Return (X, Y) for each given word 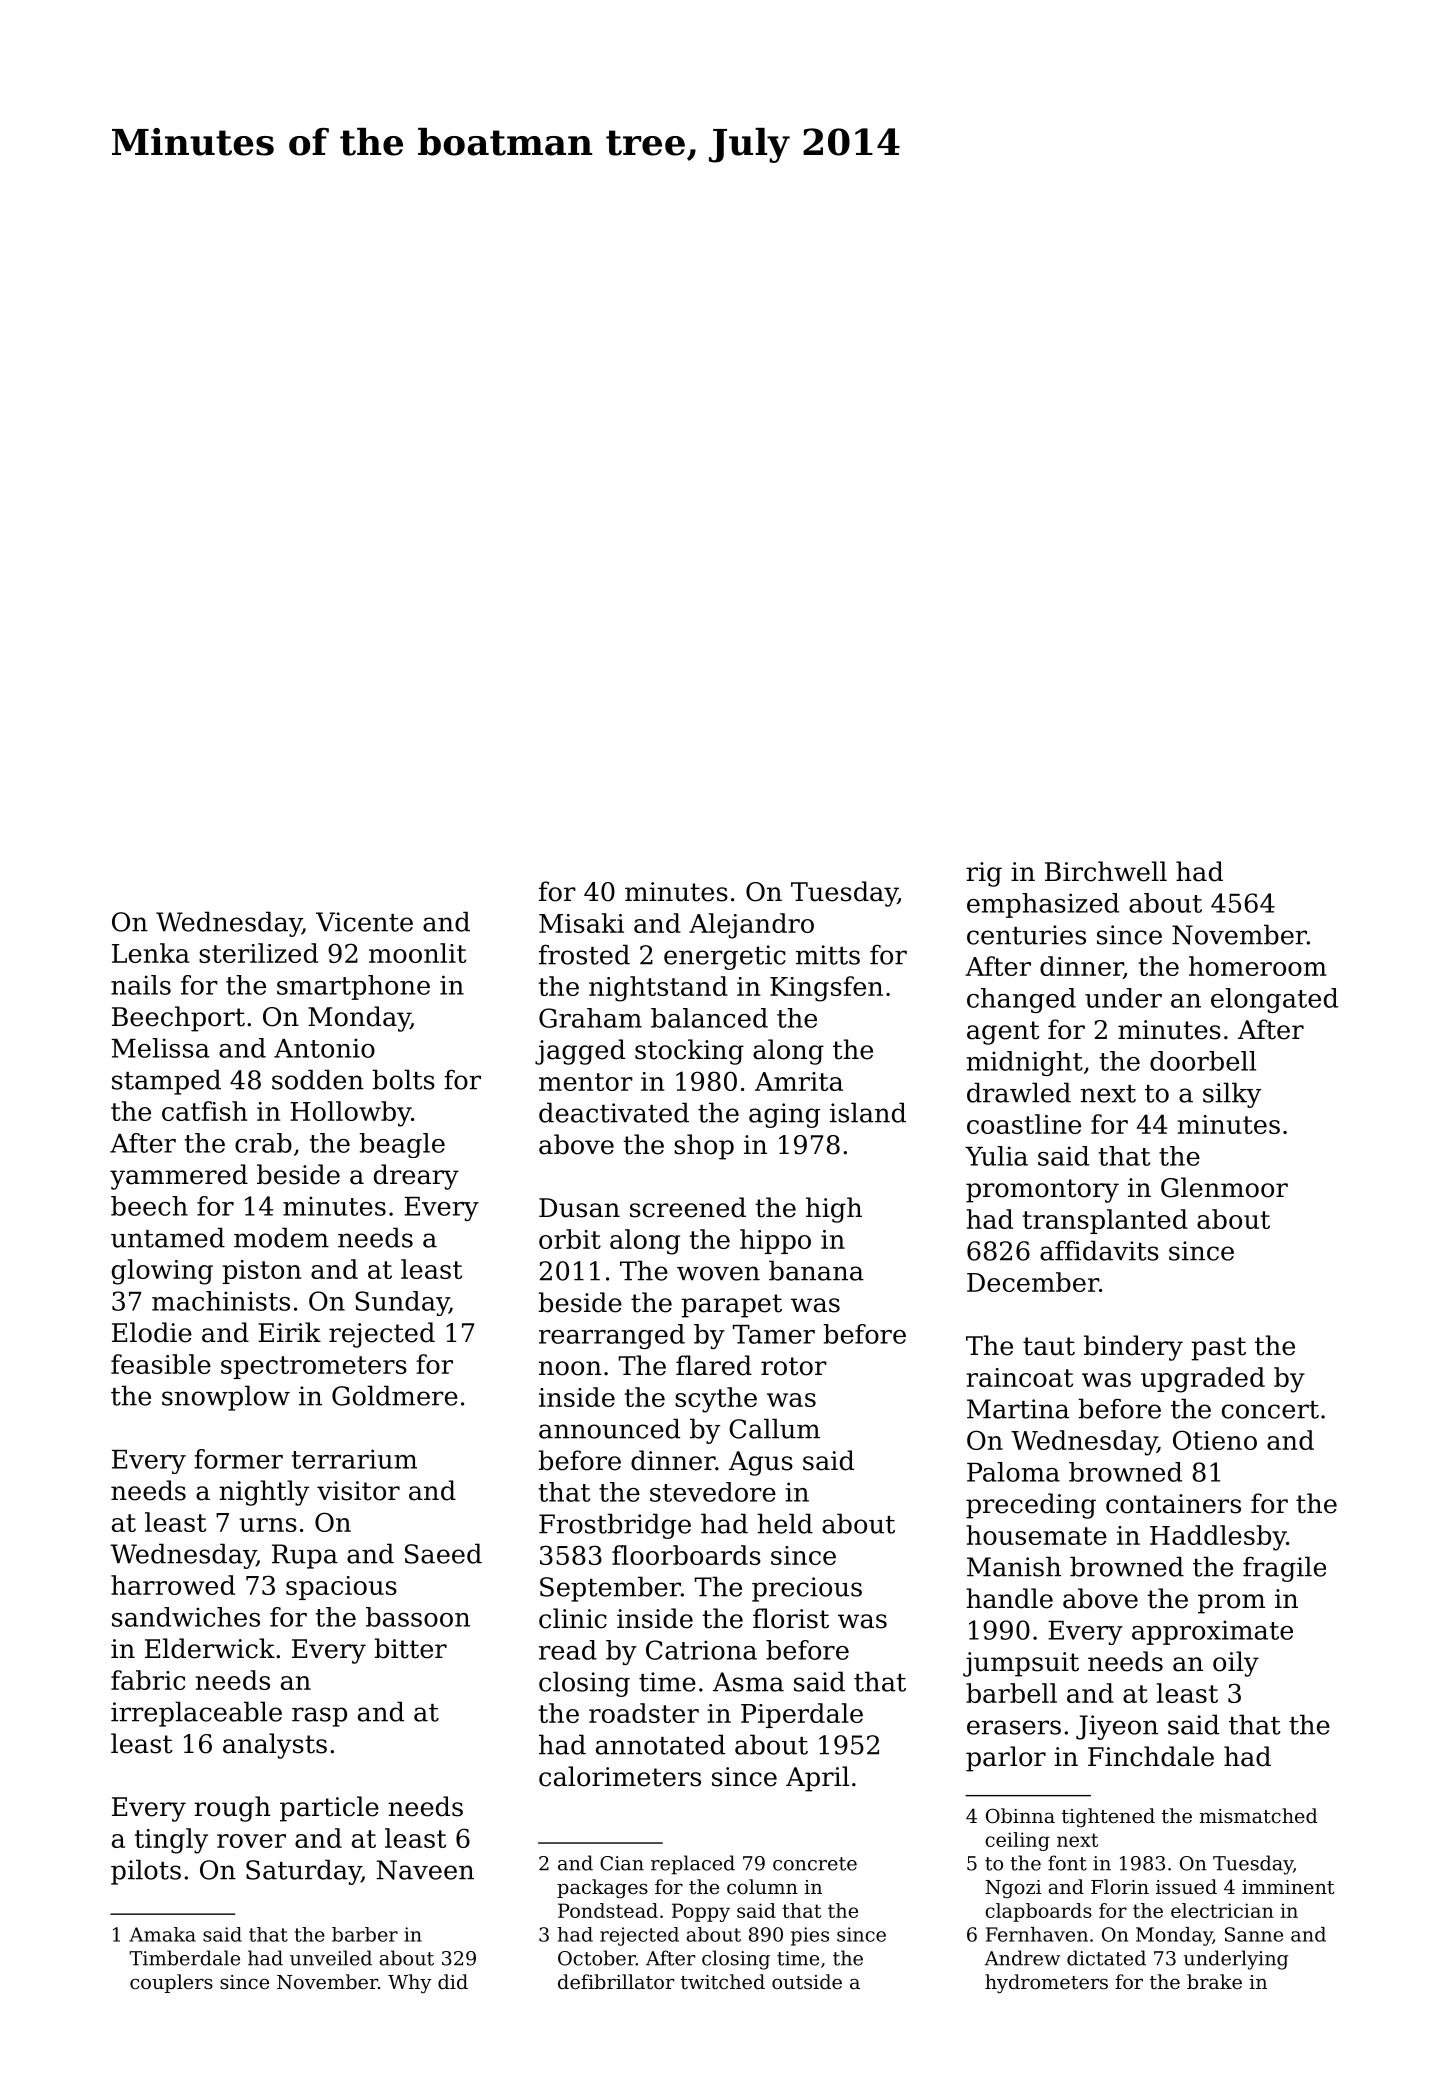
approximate (1212, 1632)
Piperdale (802, 1715)
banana (816, 1270)
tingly (171, 1841)
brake (1214, 1981)
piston (261, 1272)
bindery (1133, 1348)
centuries (1026, 935)
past (1218, 1349)
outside (807, 1981)
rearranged (612, 1336)
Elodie (152, 1332)
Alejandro (751, 926)
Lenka (151, 953)
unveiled (331, 1958)
